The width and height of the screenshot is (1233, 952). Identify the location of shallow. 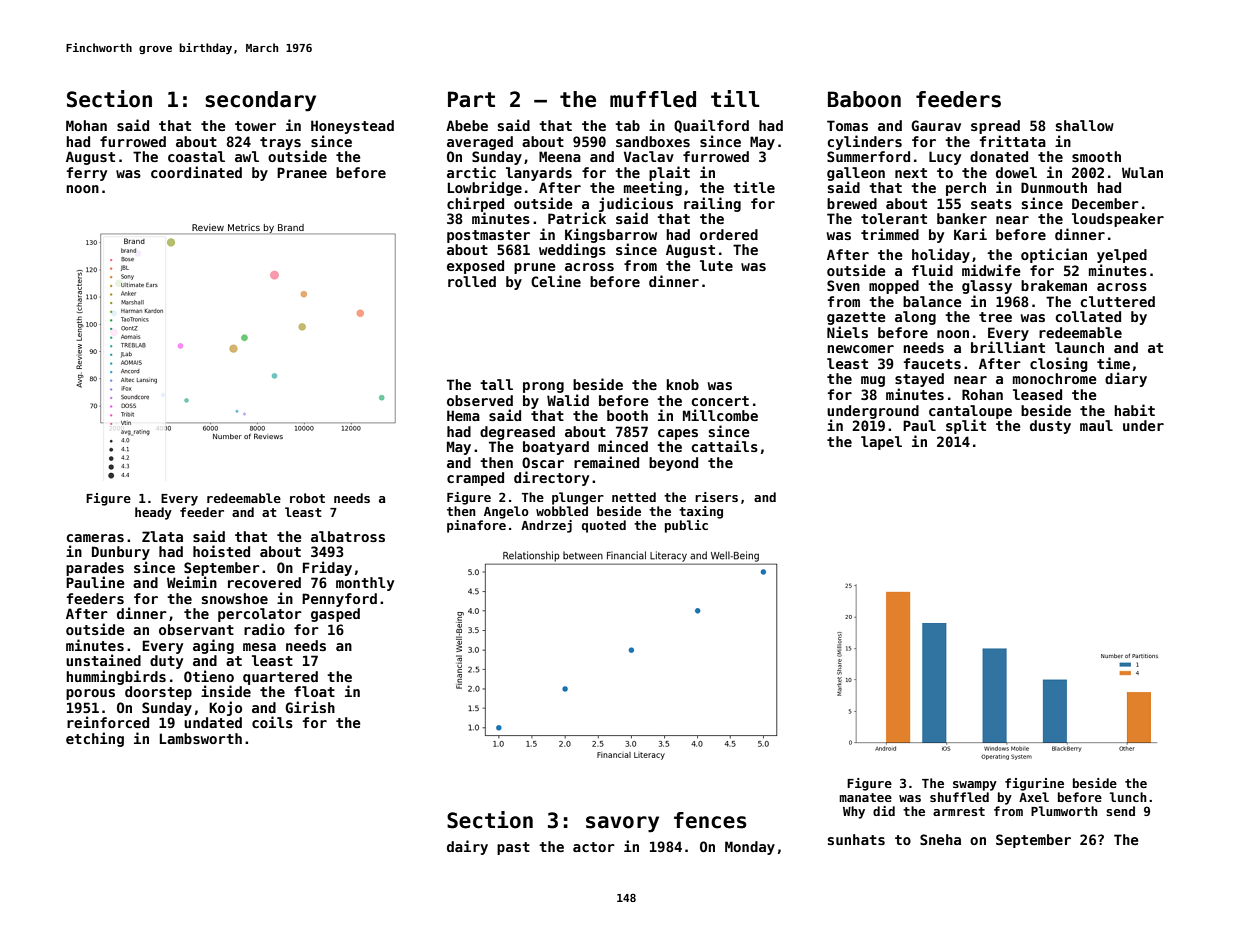
(1085, 125).
